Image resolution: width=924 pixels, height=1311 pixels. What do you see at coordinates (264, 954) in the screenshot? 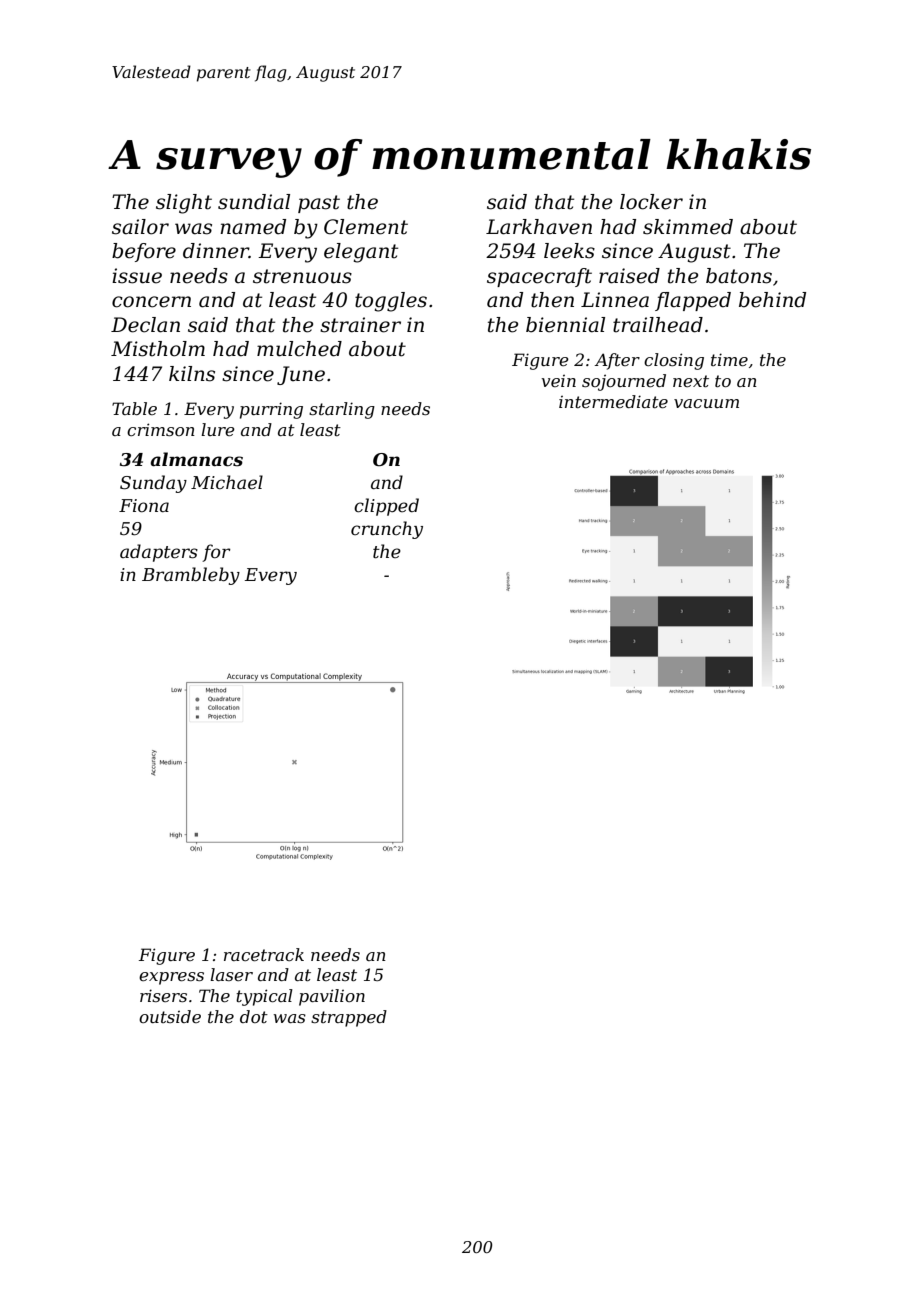
I see `racetrack` at bounding box center [264, 954].
